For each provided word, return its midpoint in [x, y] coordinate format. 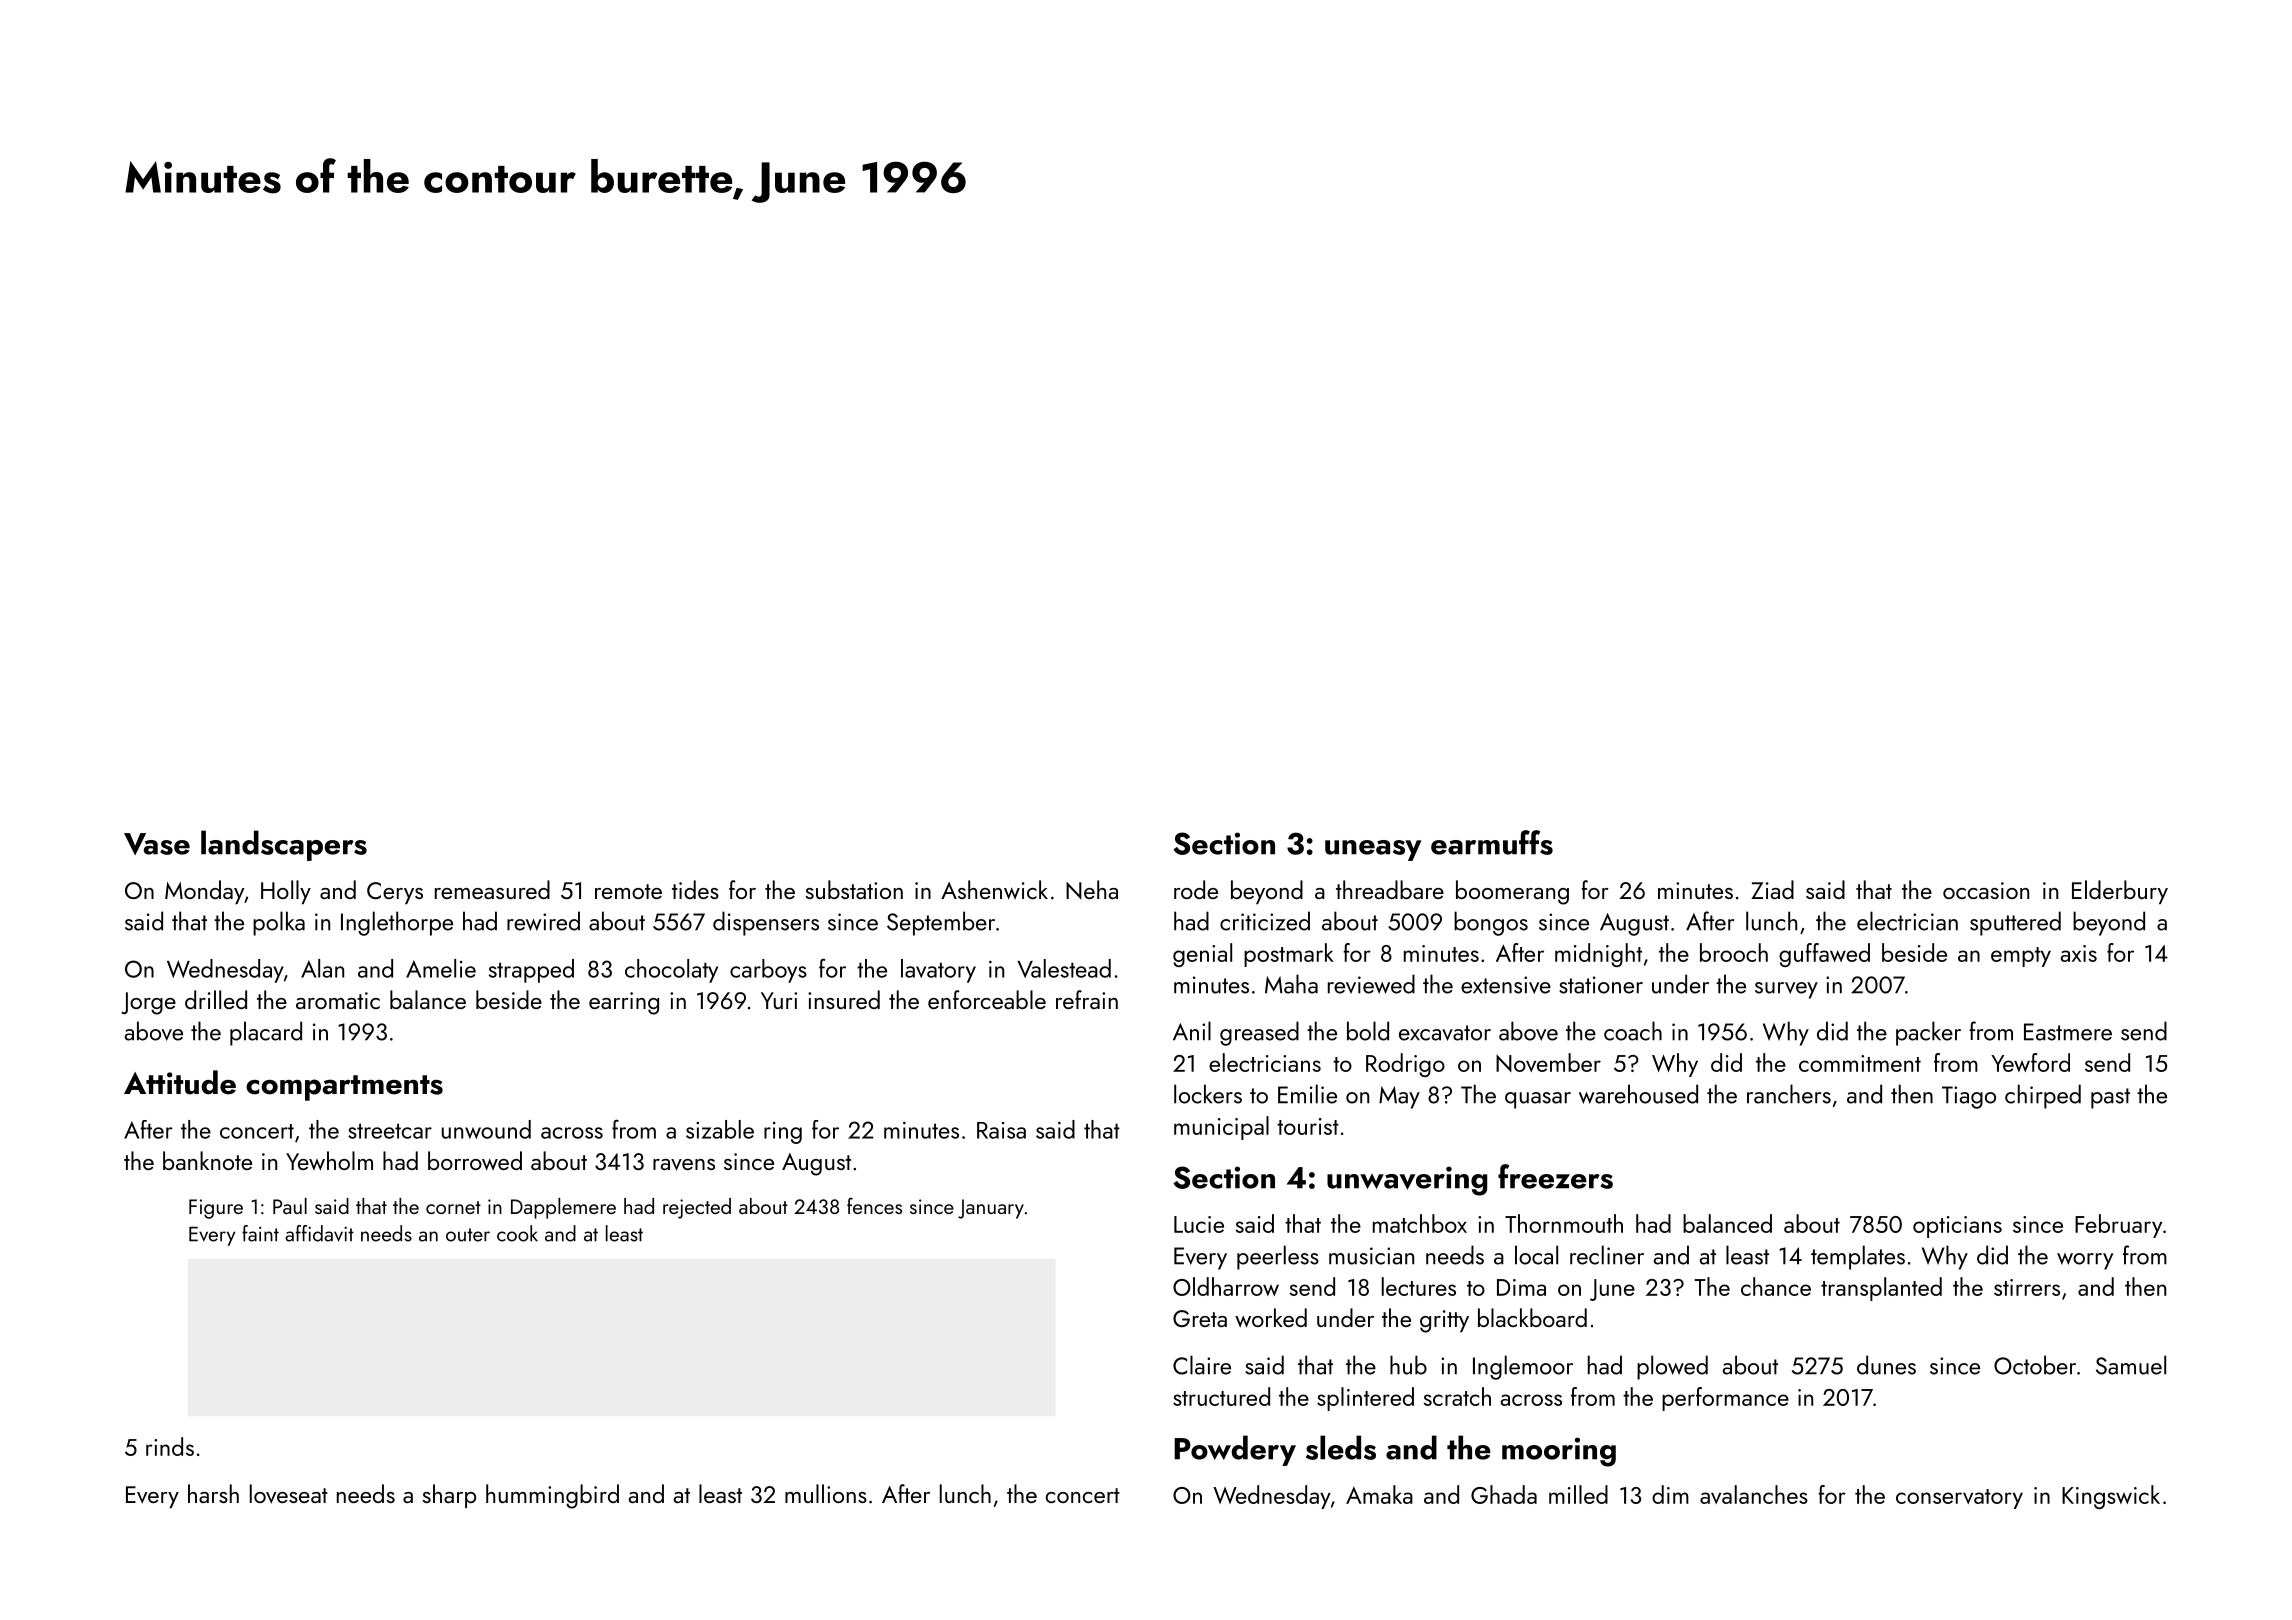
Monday [204, 892]
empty [2021, 957]
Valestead [1064, 968]
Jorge [148, 1003]
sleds [1341, 1447]
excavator [1445, 1033]
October [2035, 1365]
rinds [170, 1446]
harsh [213, 1493]
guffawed [1824, 955]
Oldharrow [1226, 1286]
